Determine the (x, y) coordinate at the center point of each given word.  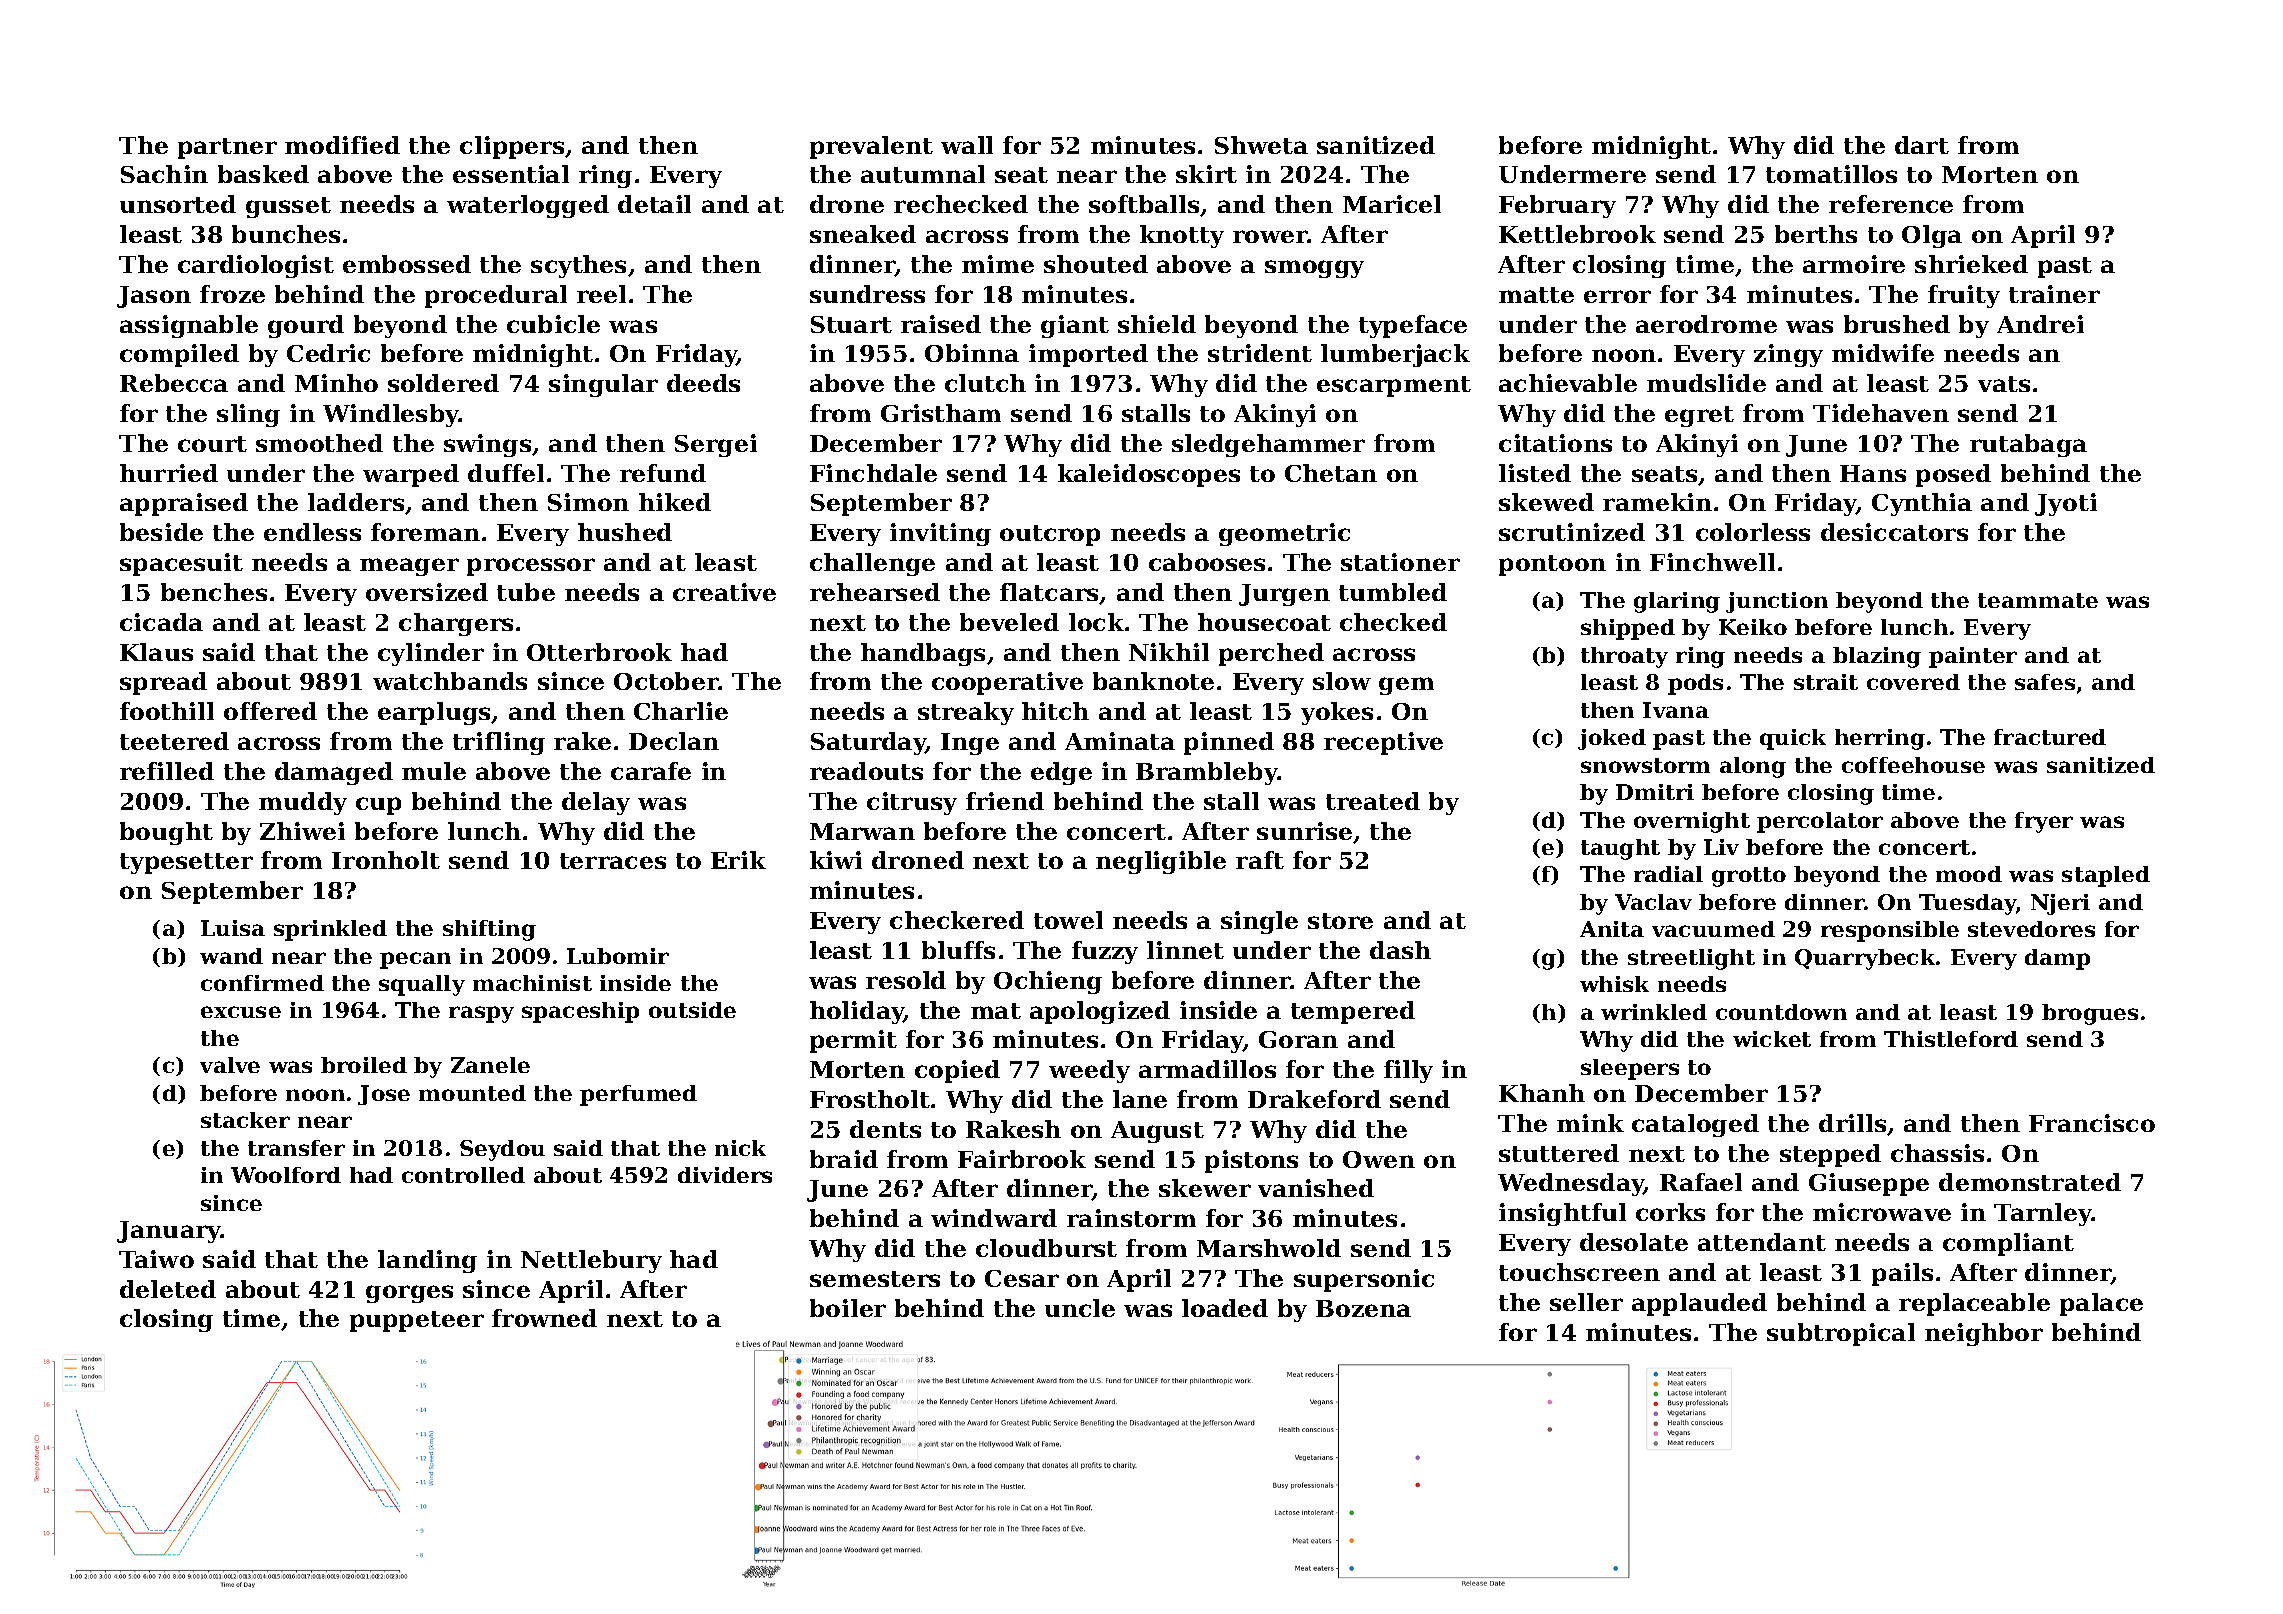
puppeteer (417, 1321)
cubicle (553, 324)
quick (1793, 739)
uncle (1080, 1308)
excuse (241, 1012)
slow (1342, 681)
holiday (857, 1012)
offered (270, 711)
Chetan (1331, 473)
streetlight (1691, 959)
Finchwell (1712, 562)
